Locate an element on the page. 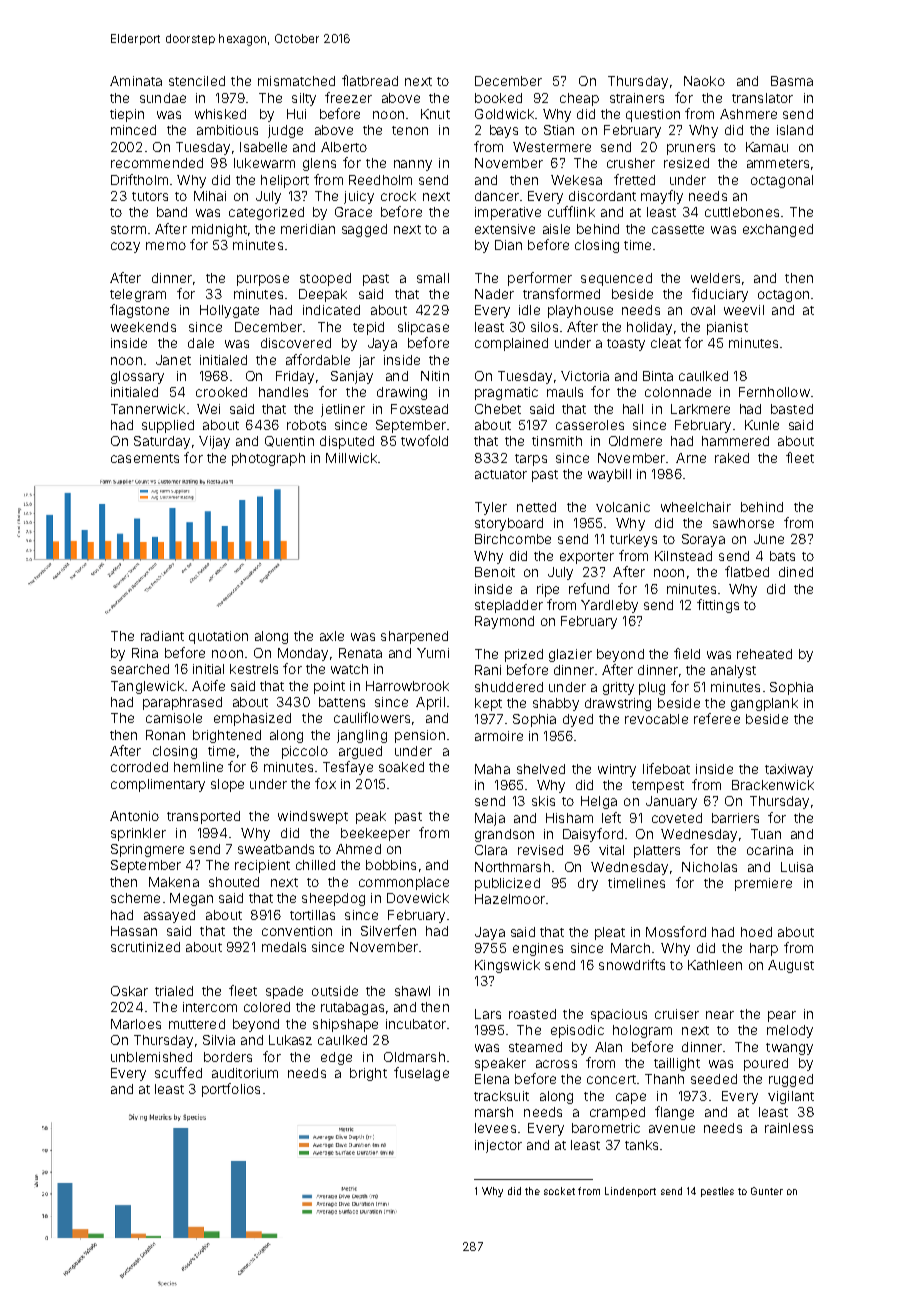 Image resolution: width=924 pixels, height=1308 pixels. ripe is located at coordinates (548, 590).
